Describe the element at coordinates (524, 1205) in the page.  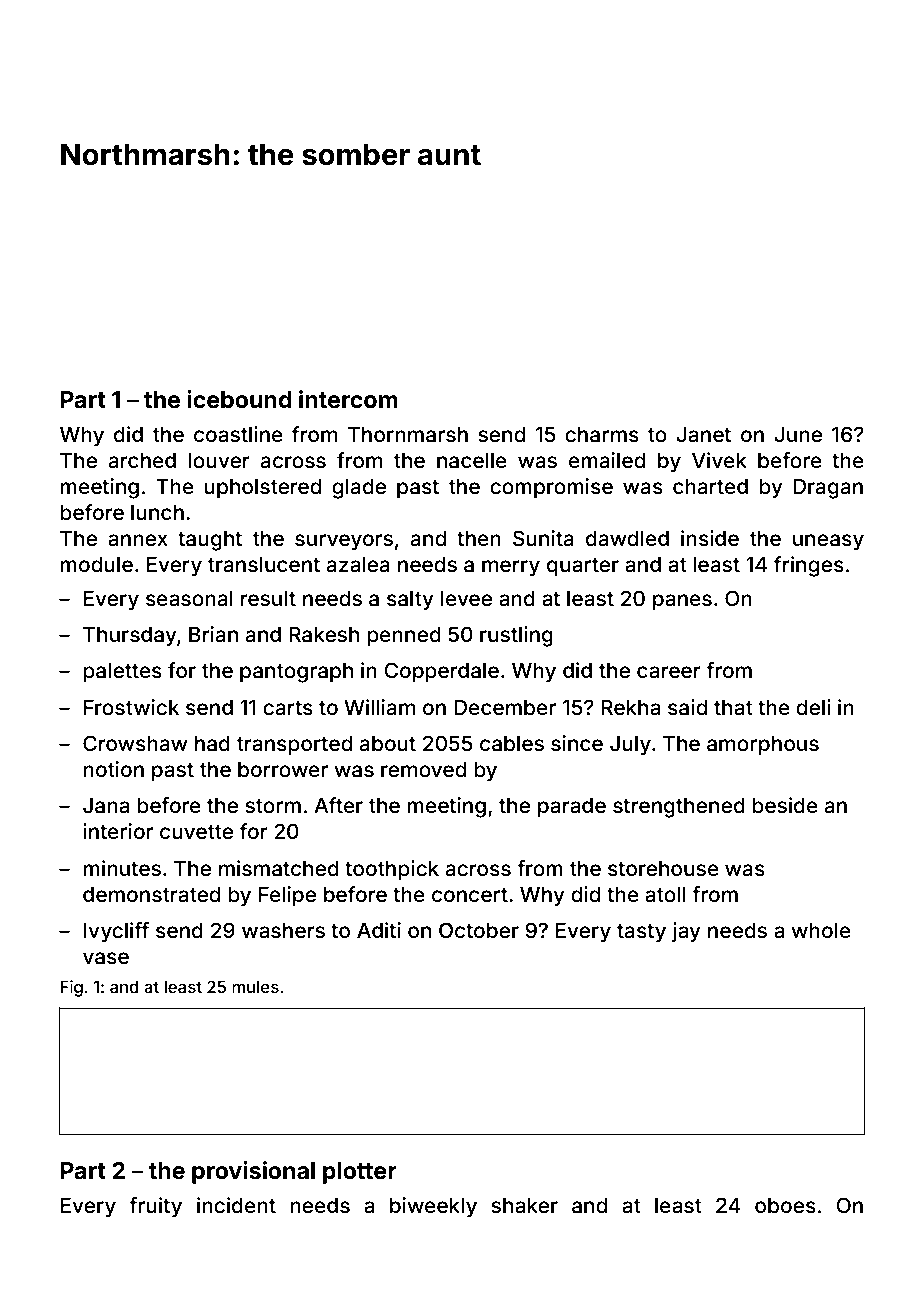
I see `shaker` at that location.
